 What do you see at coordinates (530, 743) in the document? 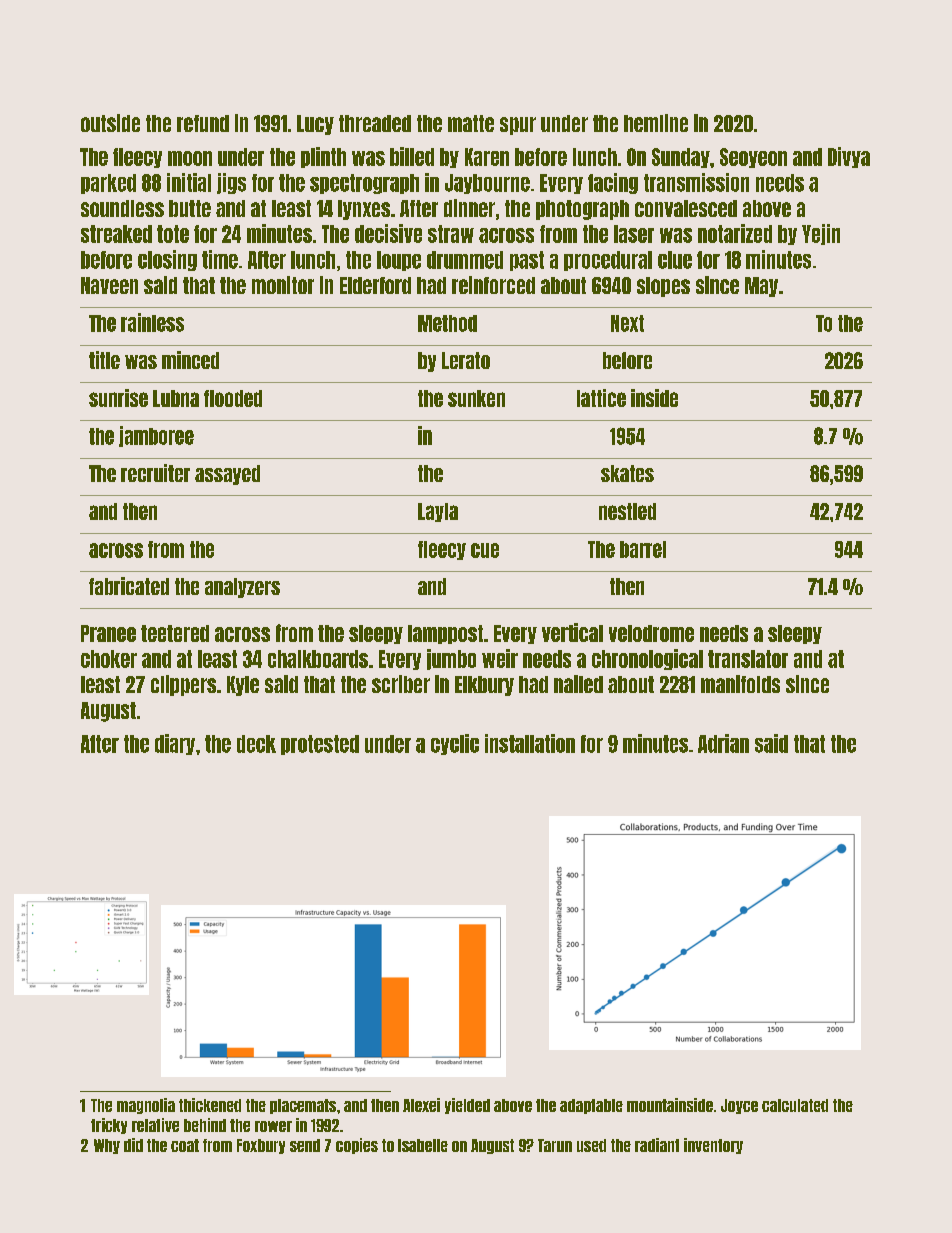
I see `installation` at bounding box center [530, 743].
